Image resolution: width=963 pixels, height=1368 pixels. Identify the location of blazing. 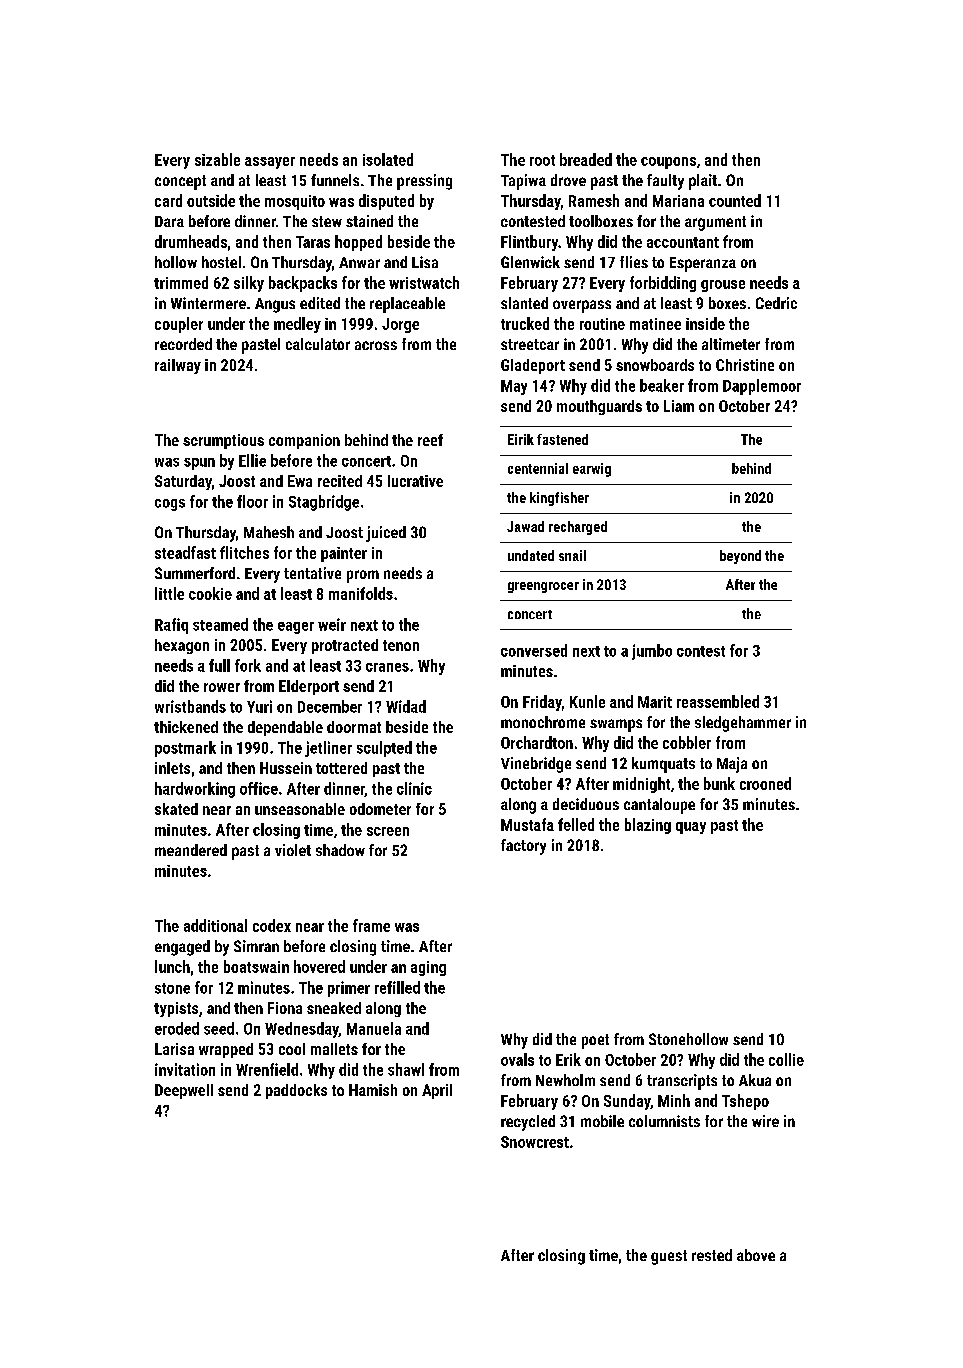
(648, 826).
